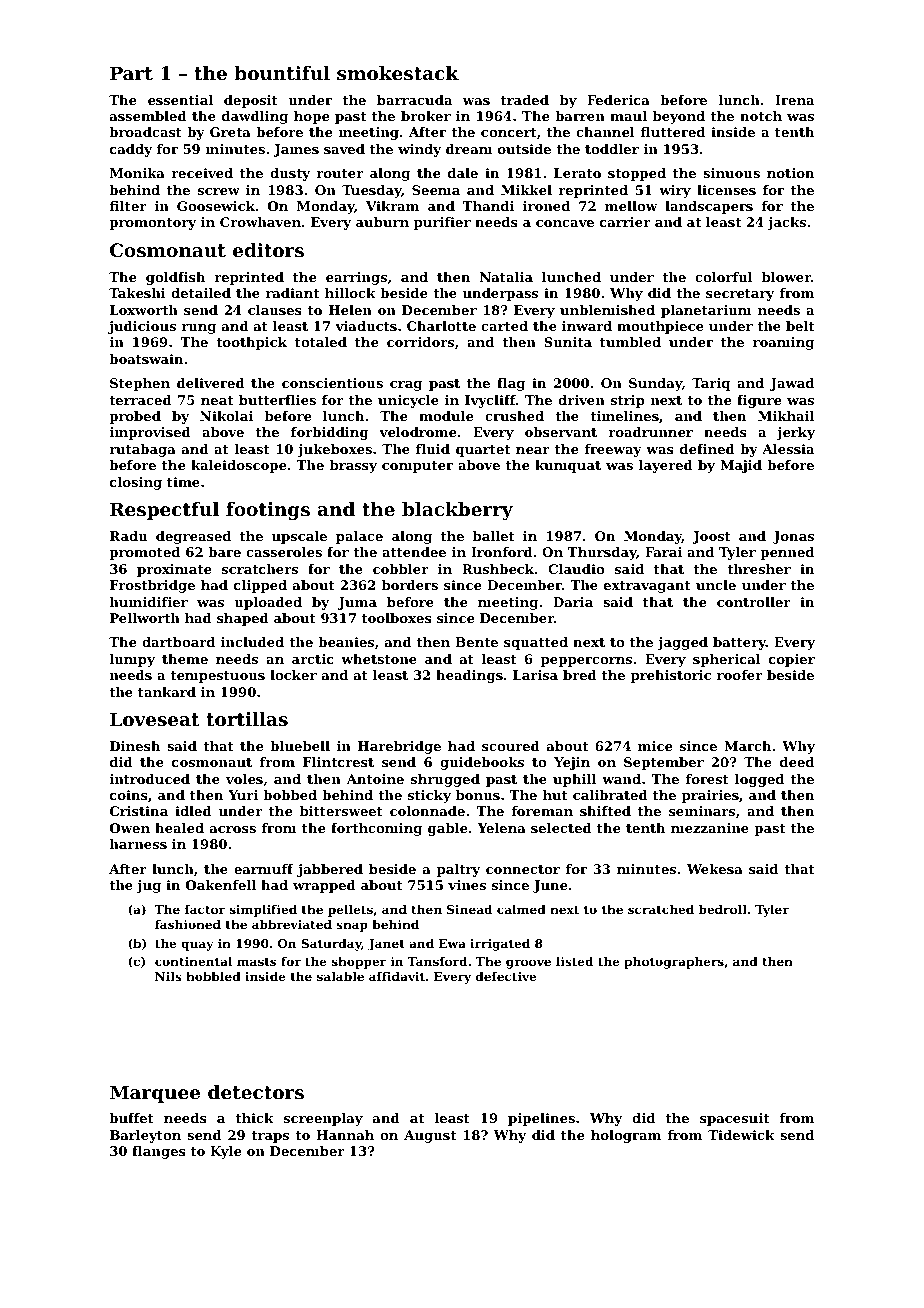 This screenshot has width=924, height=1308. Describe the element at coordinates (130, 828) in the screenshot. I see `Owen` at that location.
